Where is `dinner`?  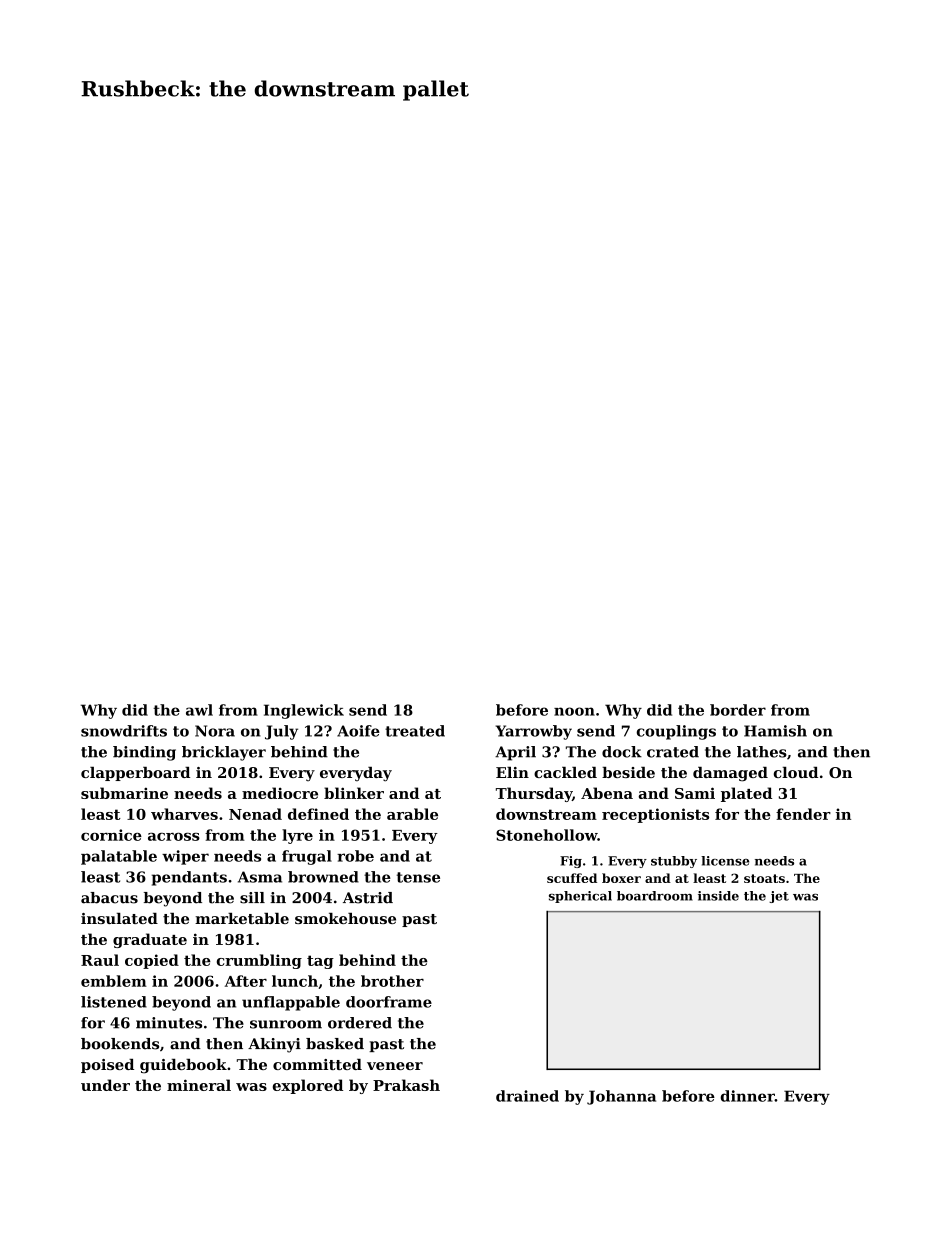 dinner is located at coordinates (748, 1096).
